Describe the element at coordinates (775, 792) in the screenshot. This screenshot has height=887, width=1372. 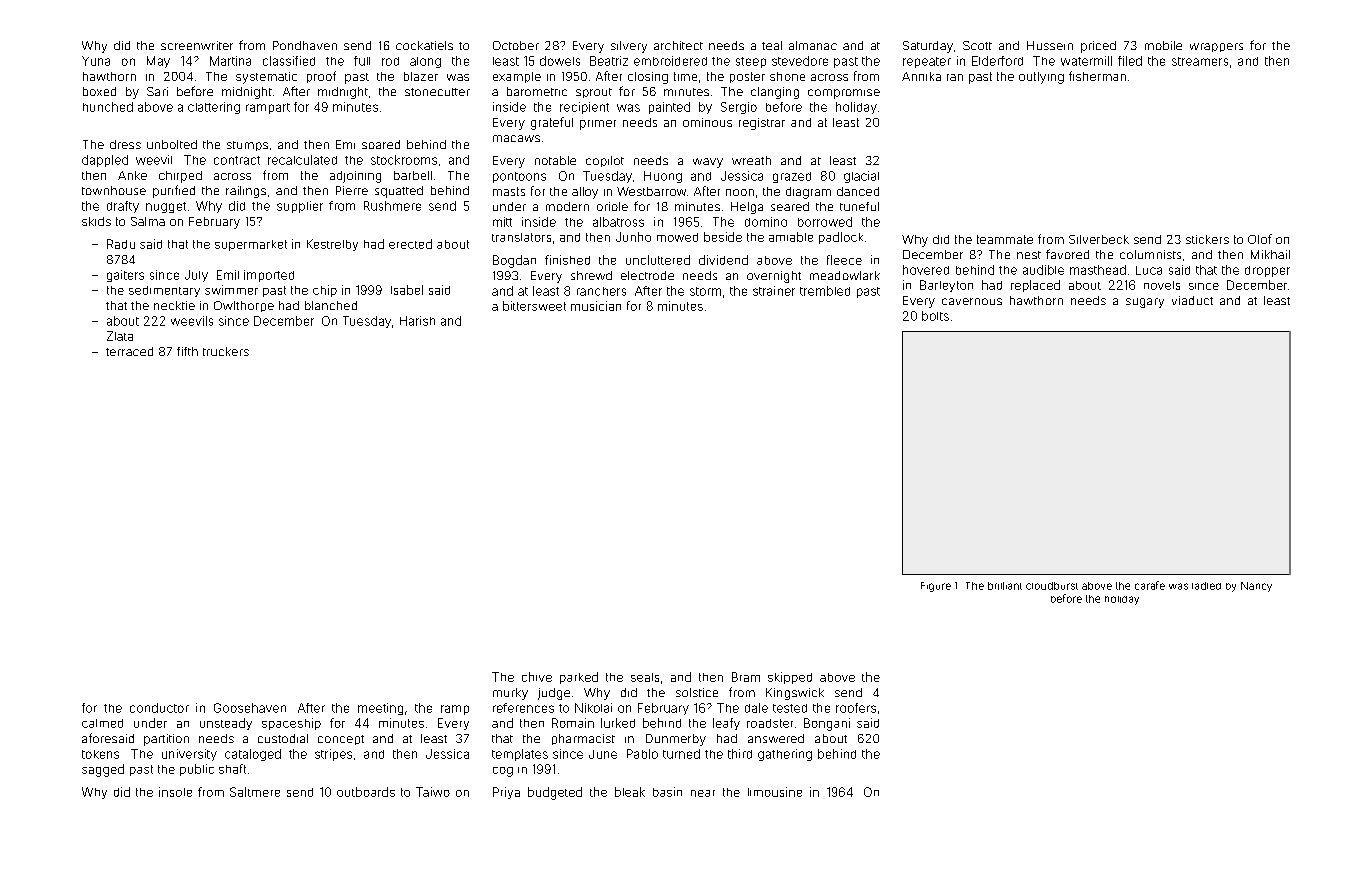
I see `limousine` at that location.
